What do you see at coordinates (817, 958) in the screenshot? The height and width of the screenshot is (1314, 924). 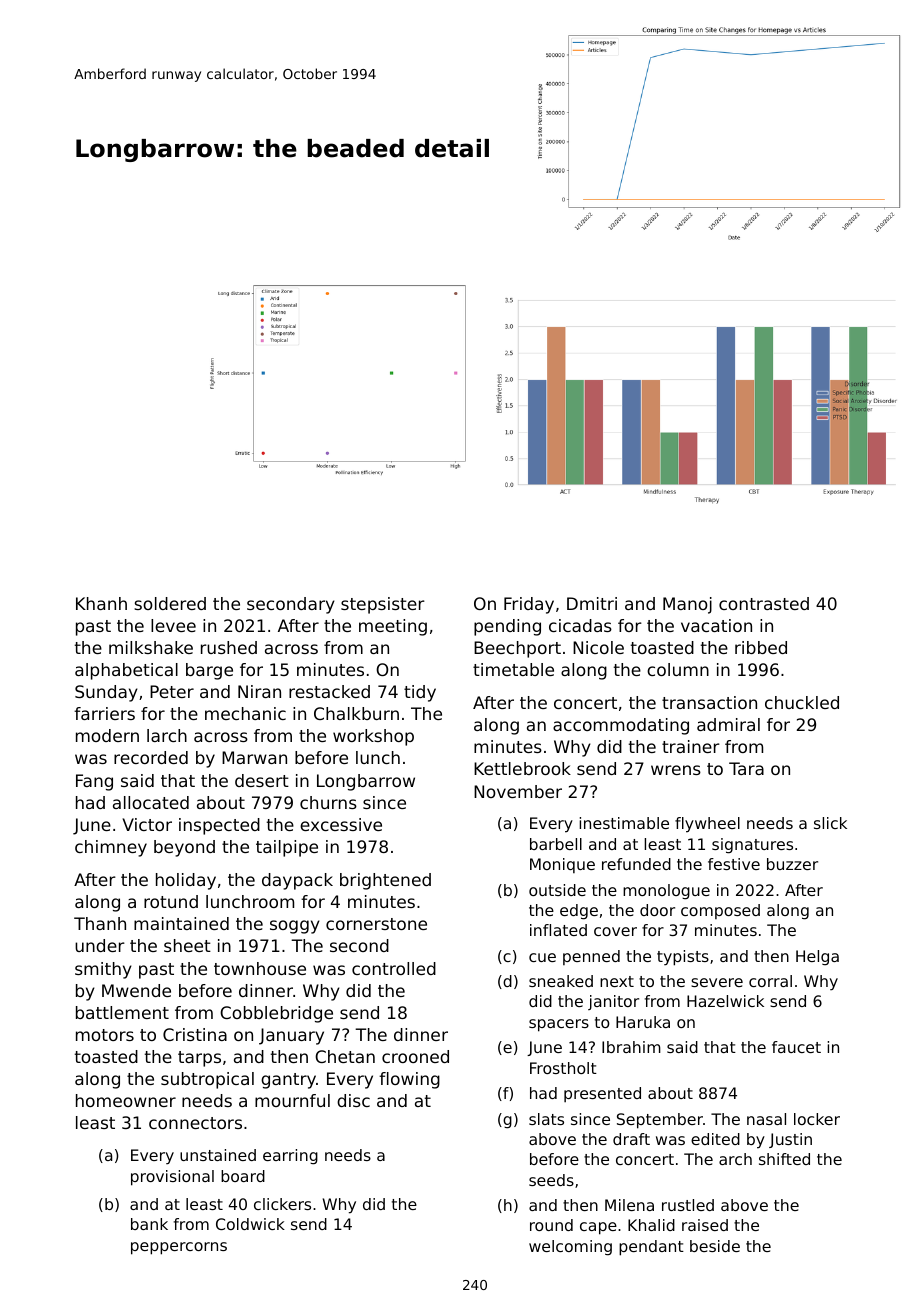 I see `Helga` at bounding box center [817, 958].
